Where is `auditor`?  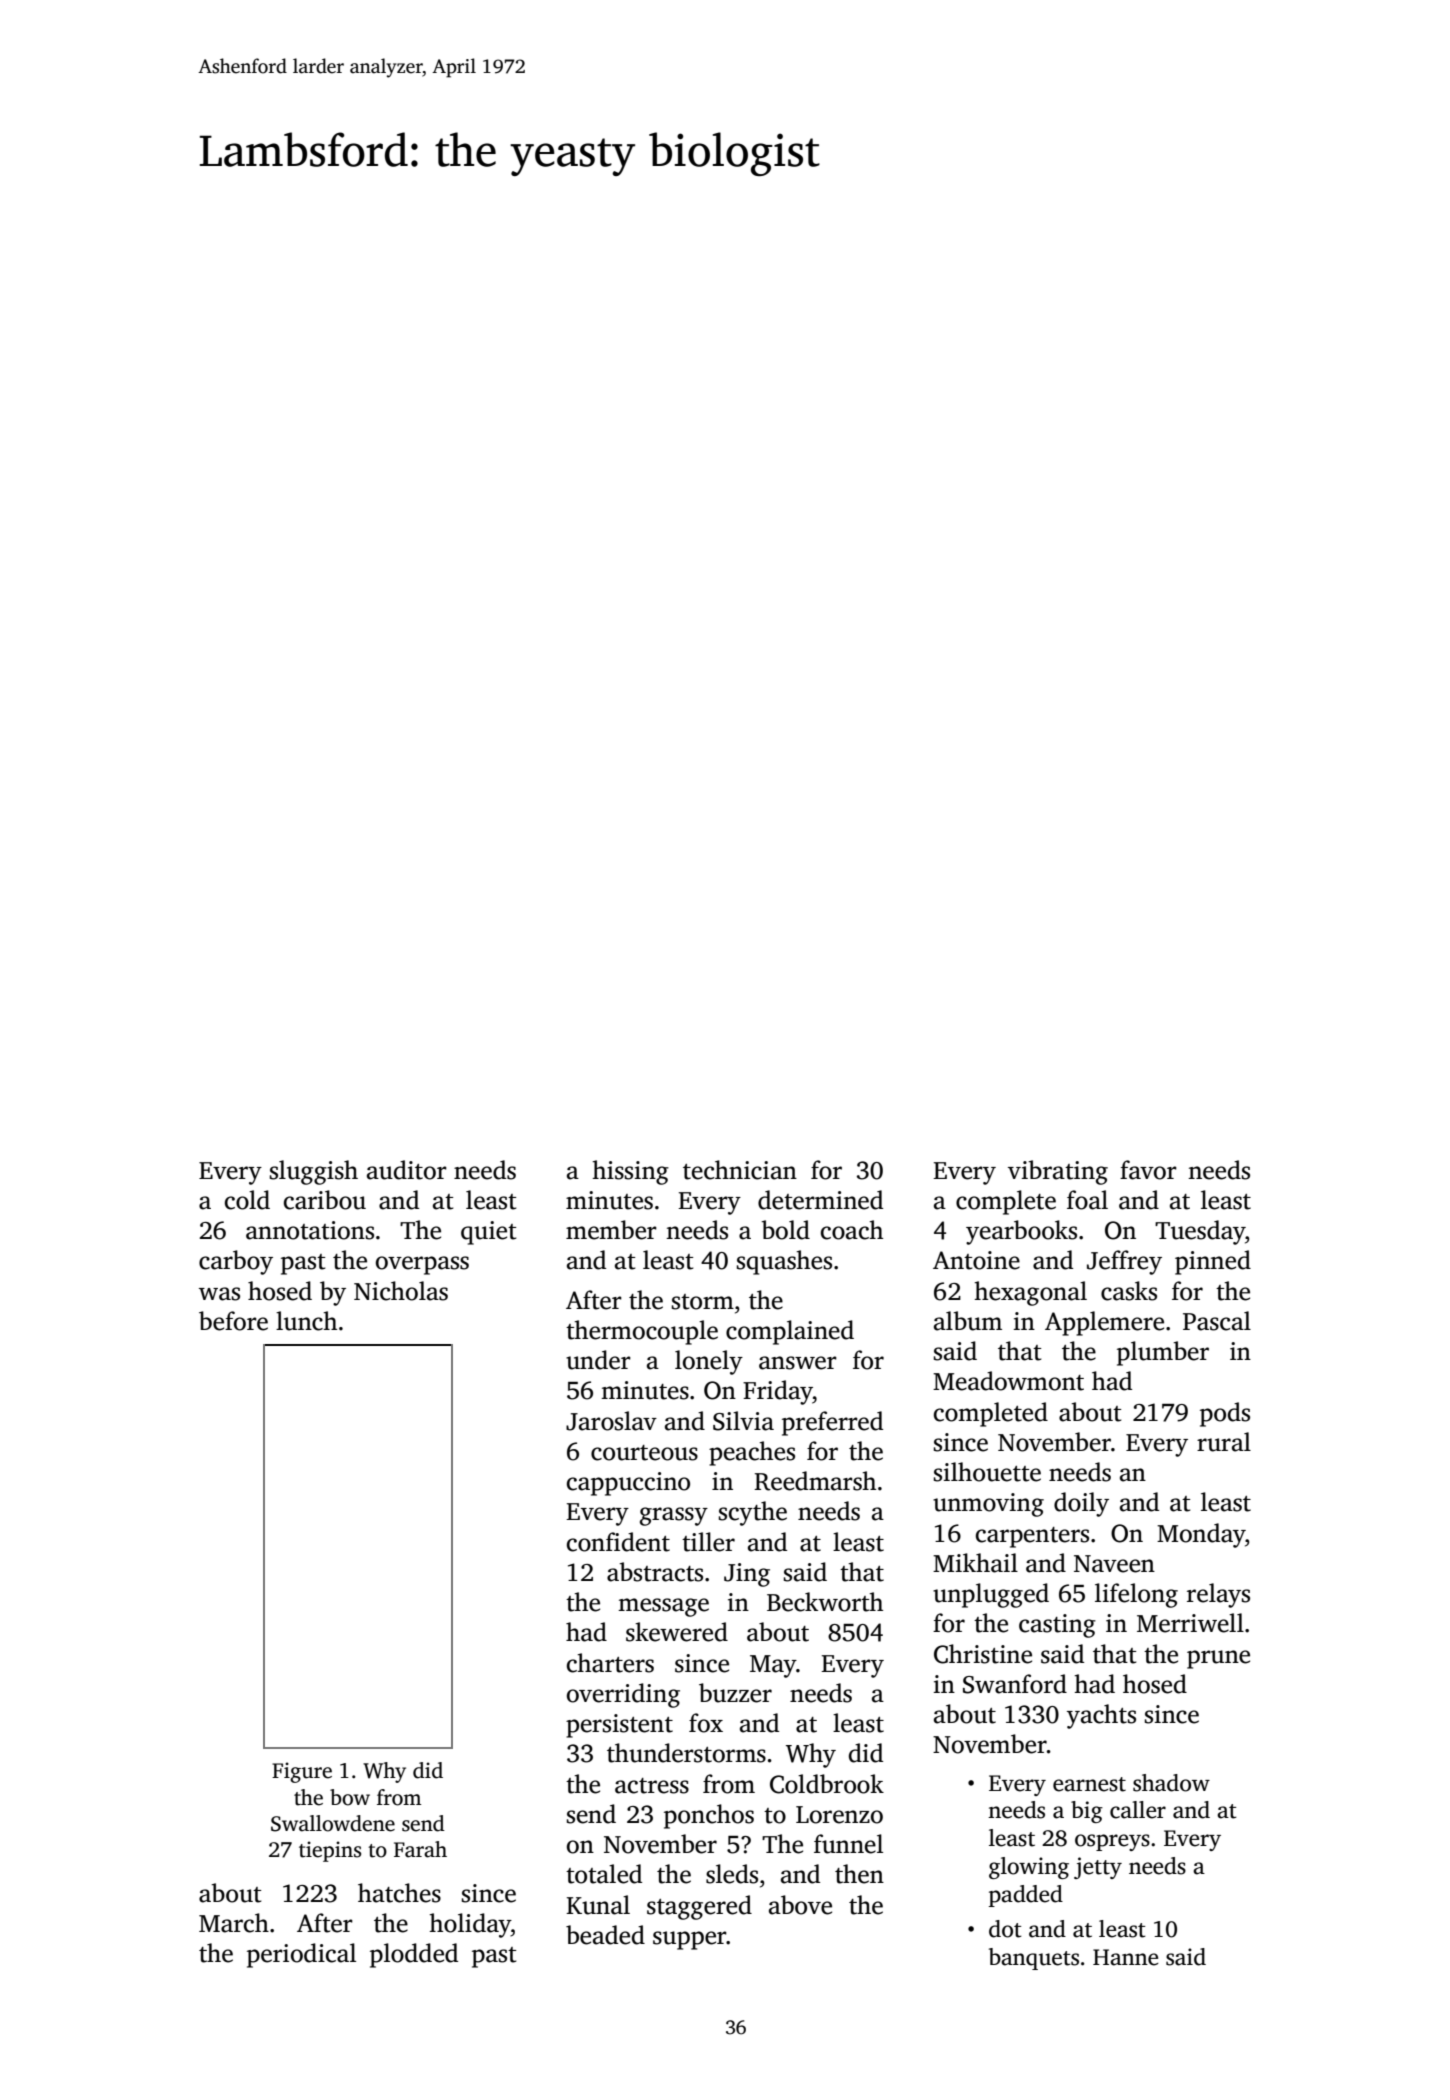
auditor is located at coordinates (407, 1170).
